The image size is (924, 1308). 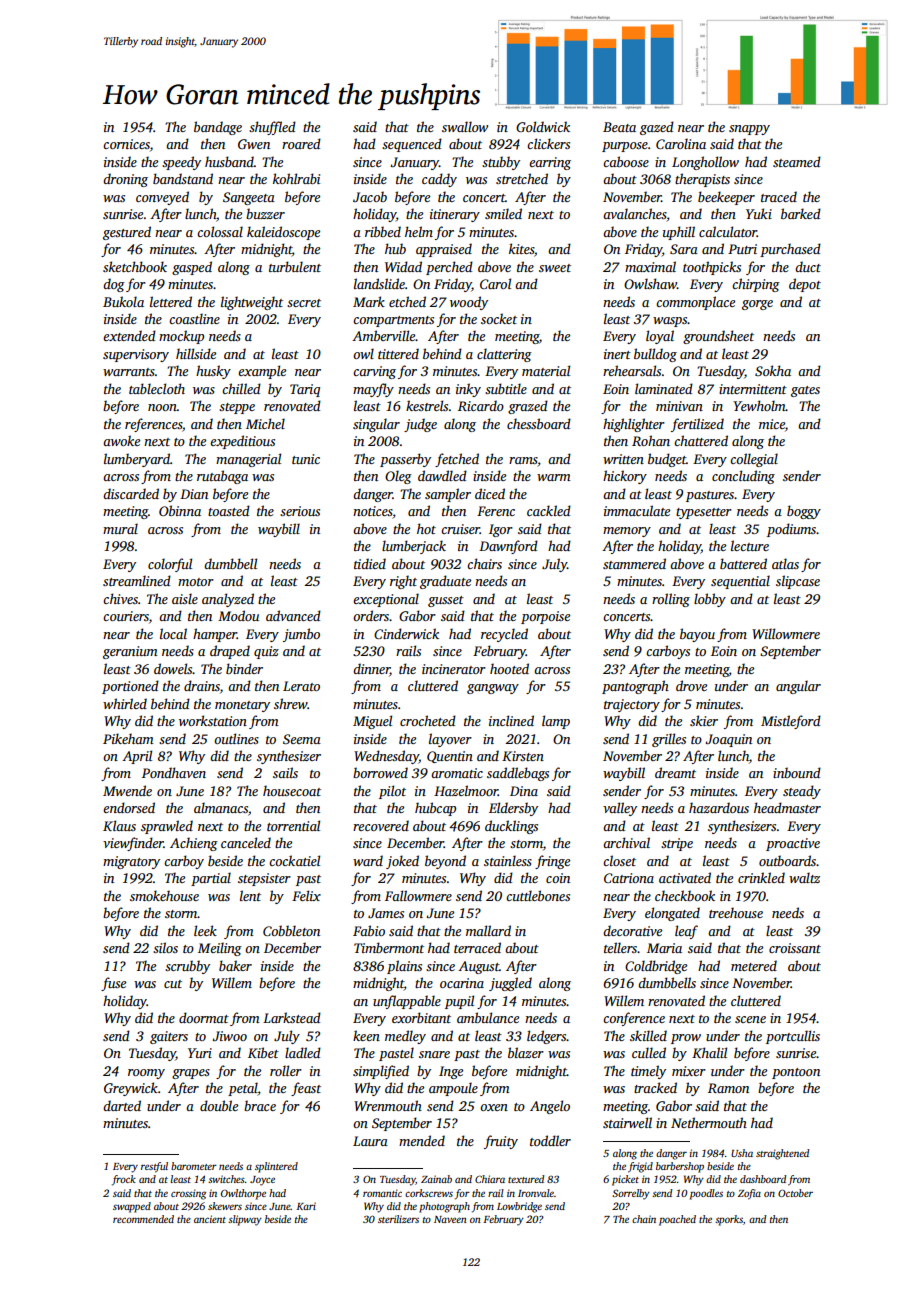 I want to click on Dian, so click(x=194, y=494).
